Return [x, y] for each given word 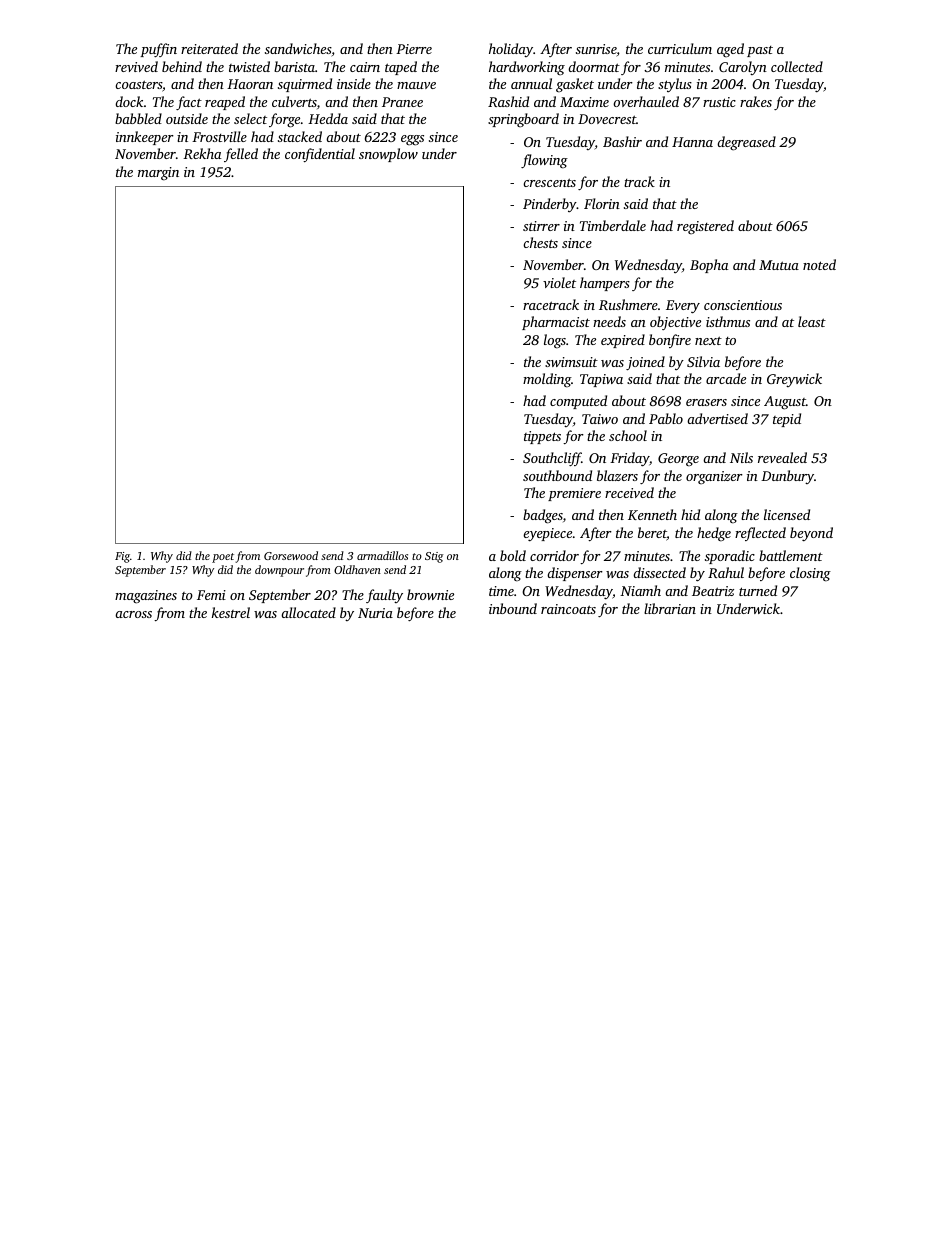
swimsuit [571, 362]
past [760, 51]
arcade [726, 378]
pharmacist [556, 323]
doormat [594, 66]
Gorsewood [291, 555]
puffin [158, 50]
